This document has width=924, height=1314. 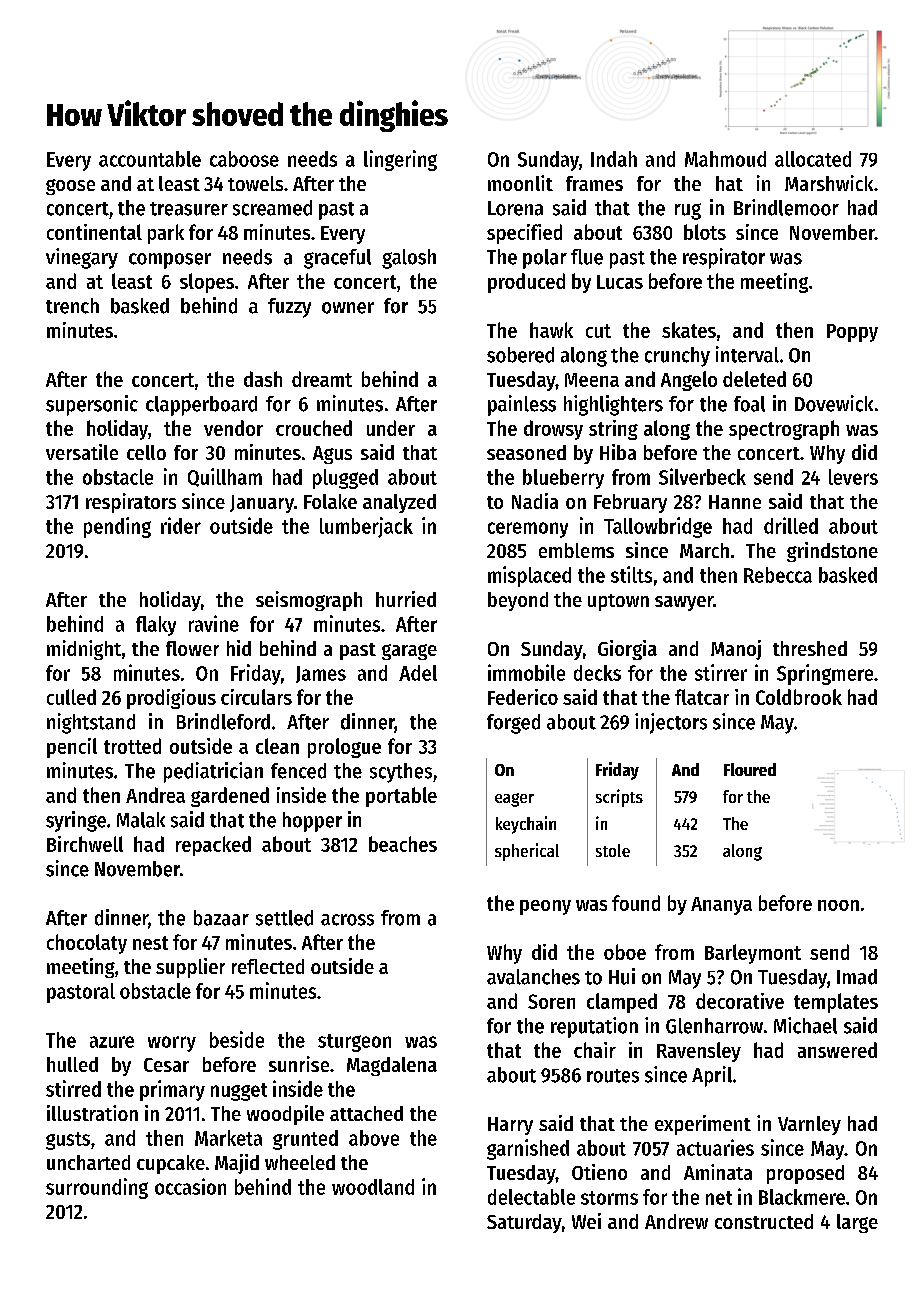 I want to click on vinegary, so click(x=82, y=258).
